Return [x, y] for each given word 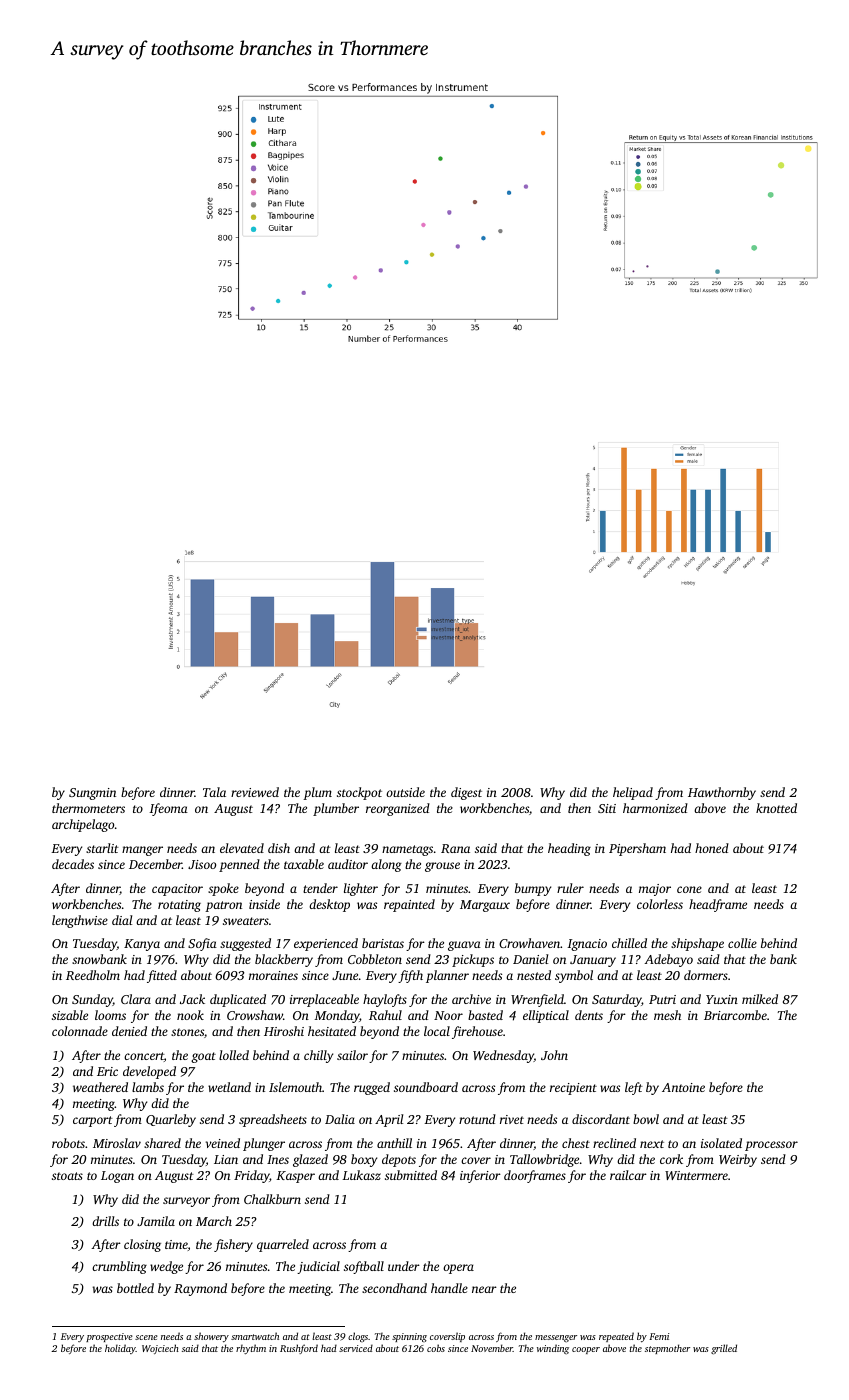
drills [105, 1221]
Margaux [485, 906]
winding [553, 1349]
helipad [633, 793]
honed [712, 848]
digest [466, 793]
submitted [411, 1175]
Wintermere [696, 1175]
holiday [120, 1349]
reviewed [255, 792]
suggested [245, 944]
